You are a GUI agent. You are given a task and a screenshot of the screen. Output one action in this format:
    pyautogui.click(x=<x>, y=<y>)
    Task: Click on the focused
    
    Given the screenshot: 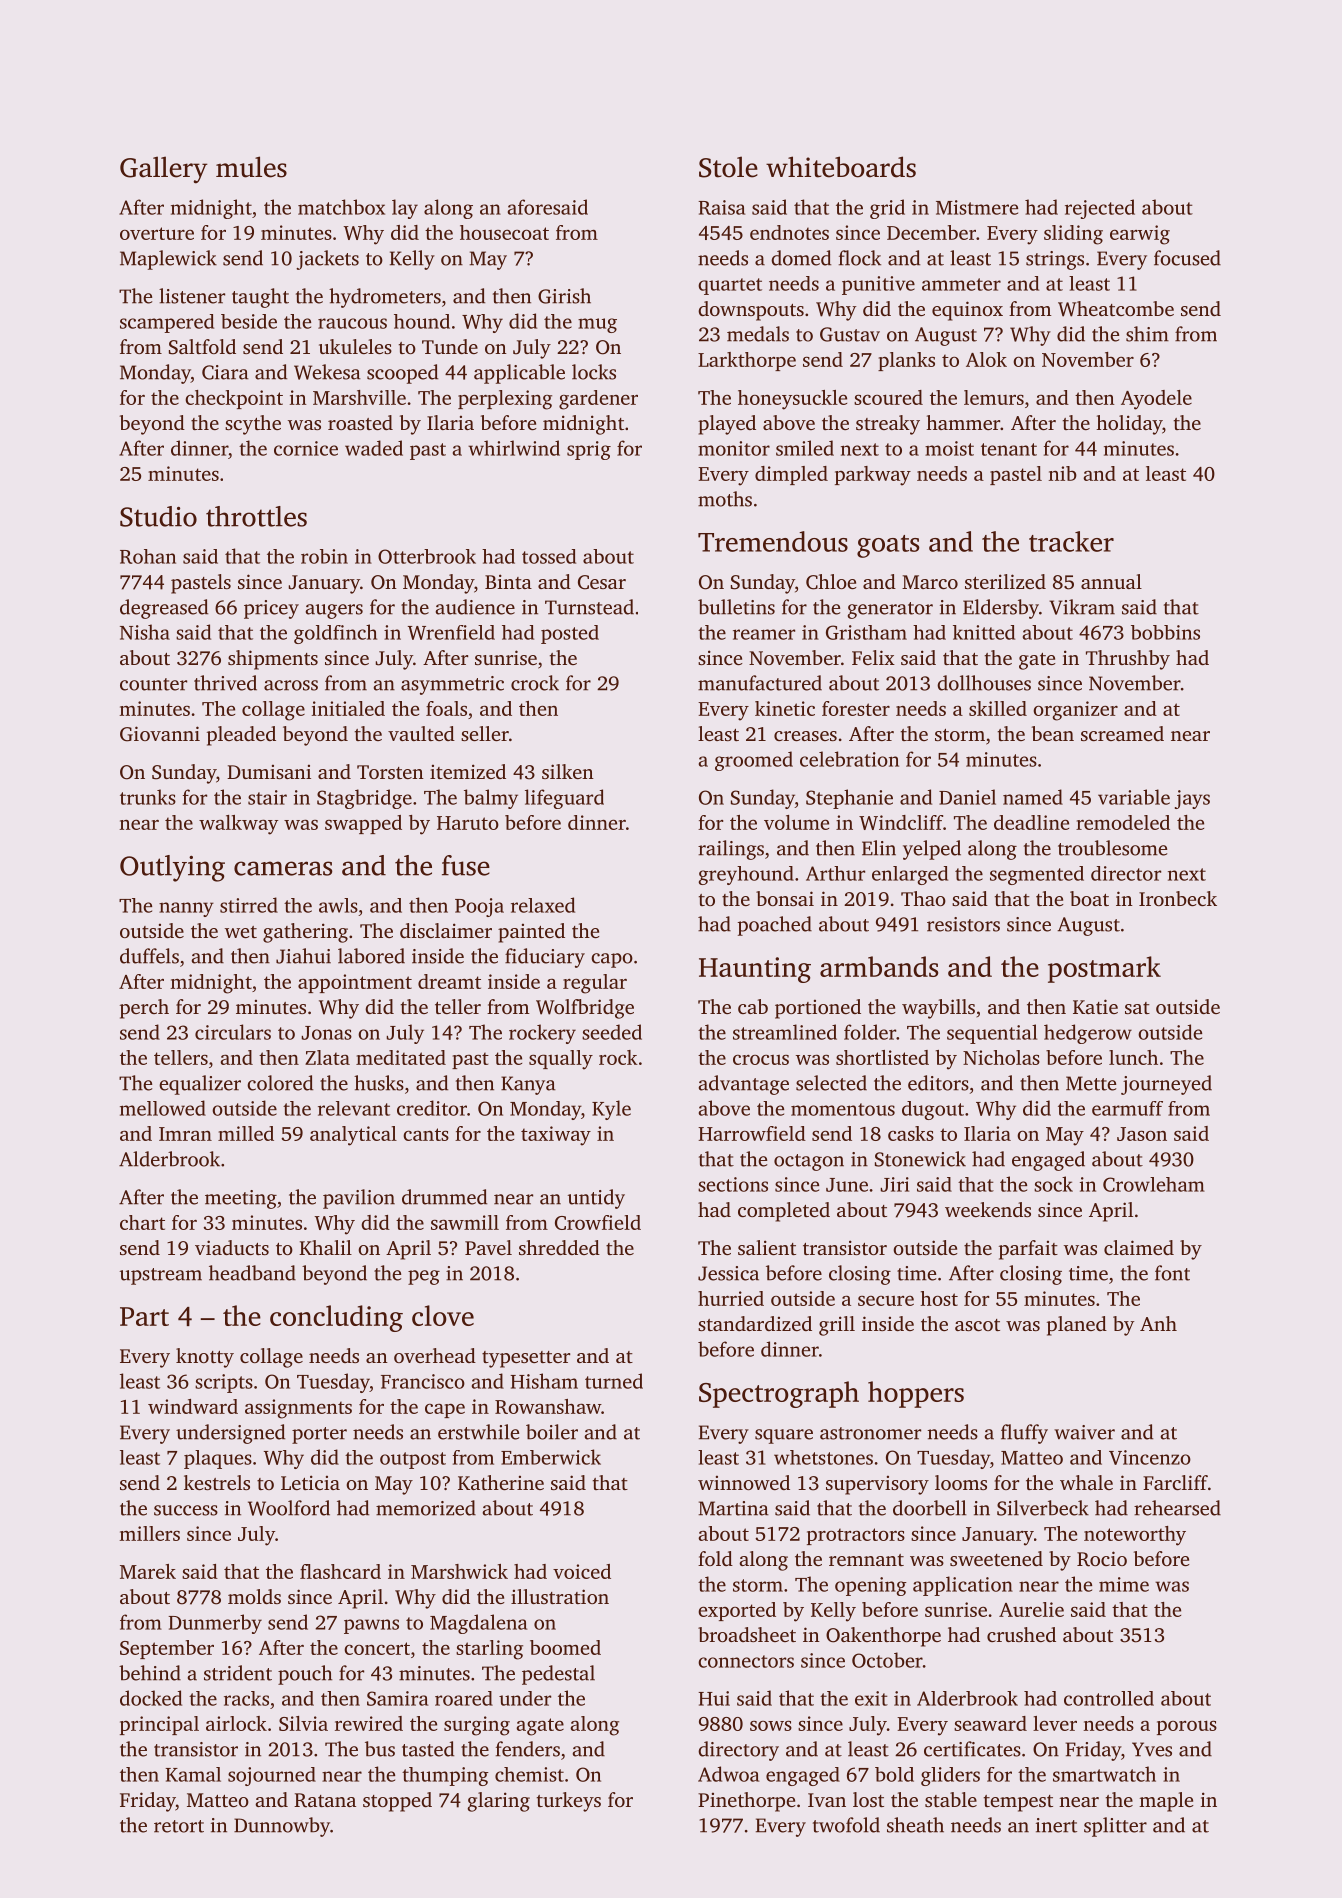 What is the action you would take?
    pyautogui.click(x=1187, y=258)
